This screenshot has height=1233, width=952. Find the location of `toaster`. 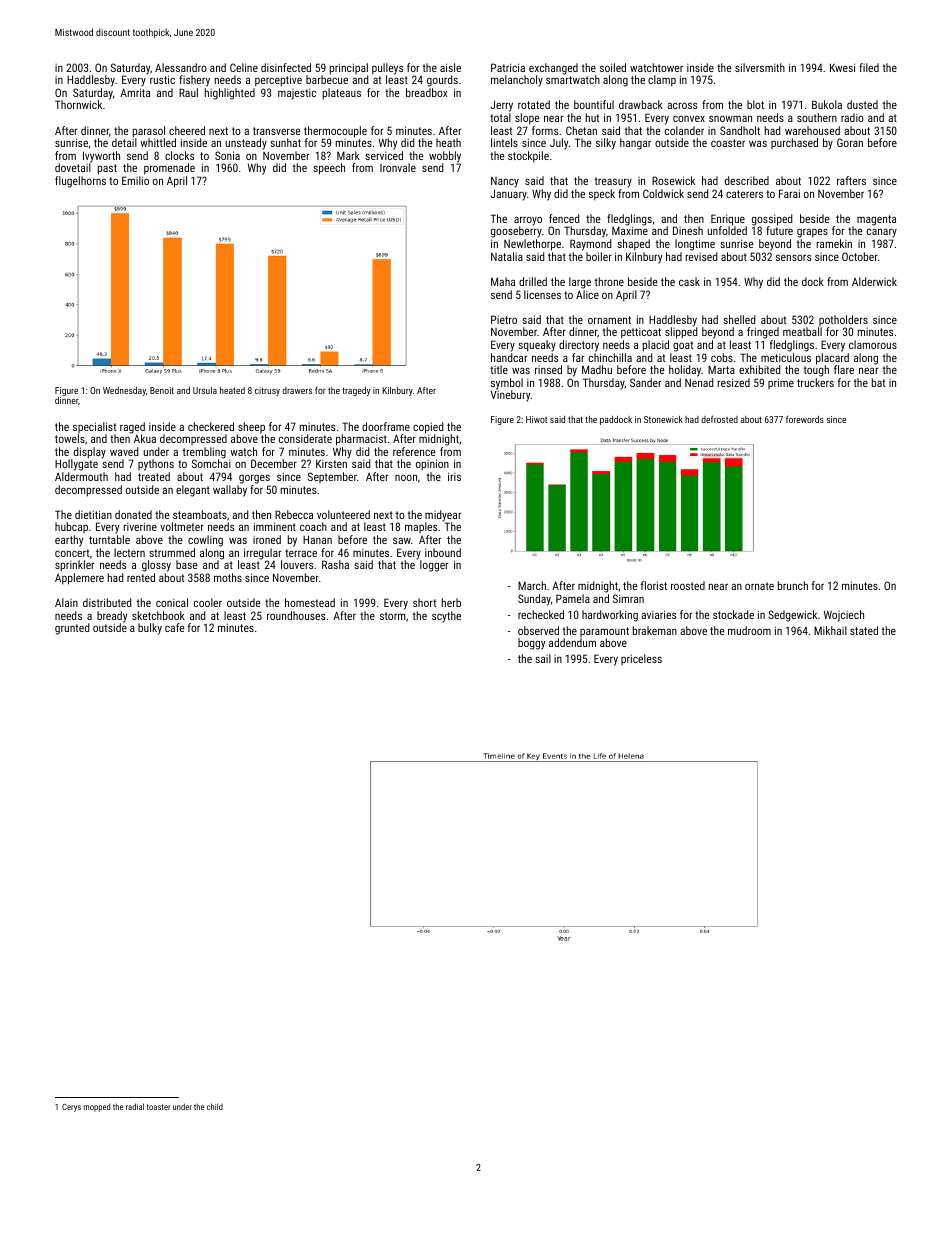

toaster is located at coordinates (159, 1107).
